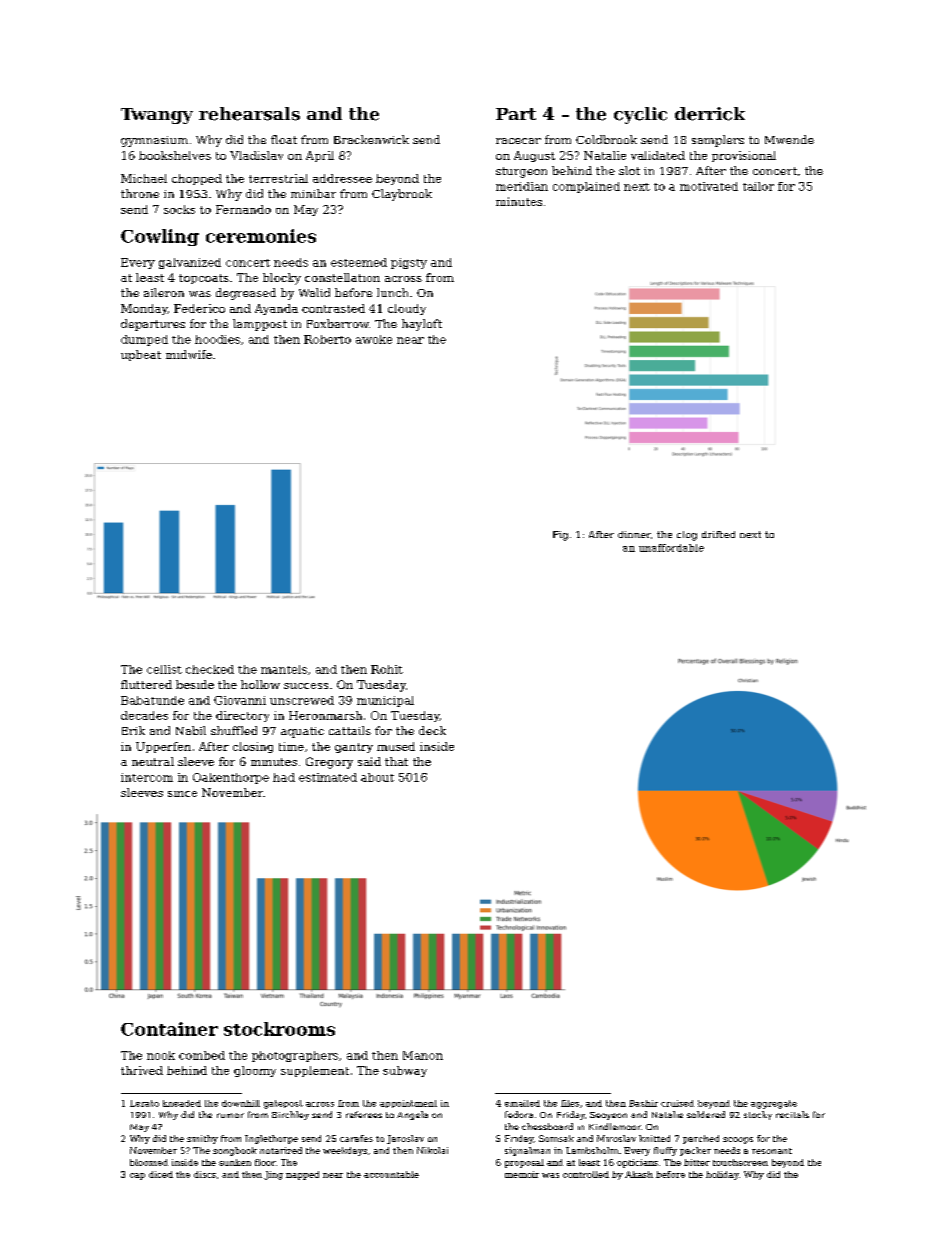  Describe the element at coordinates (249, 114) in the page. I see `rehearsals` at that location.
